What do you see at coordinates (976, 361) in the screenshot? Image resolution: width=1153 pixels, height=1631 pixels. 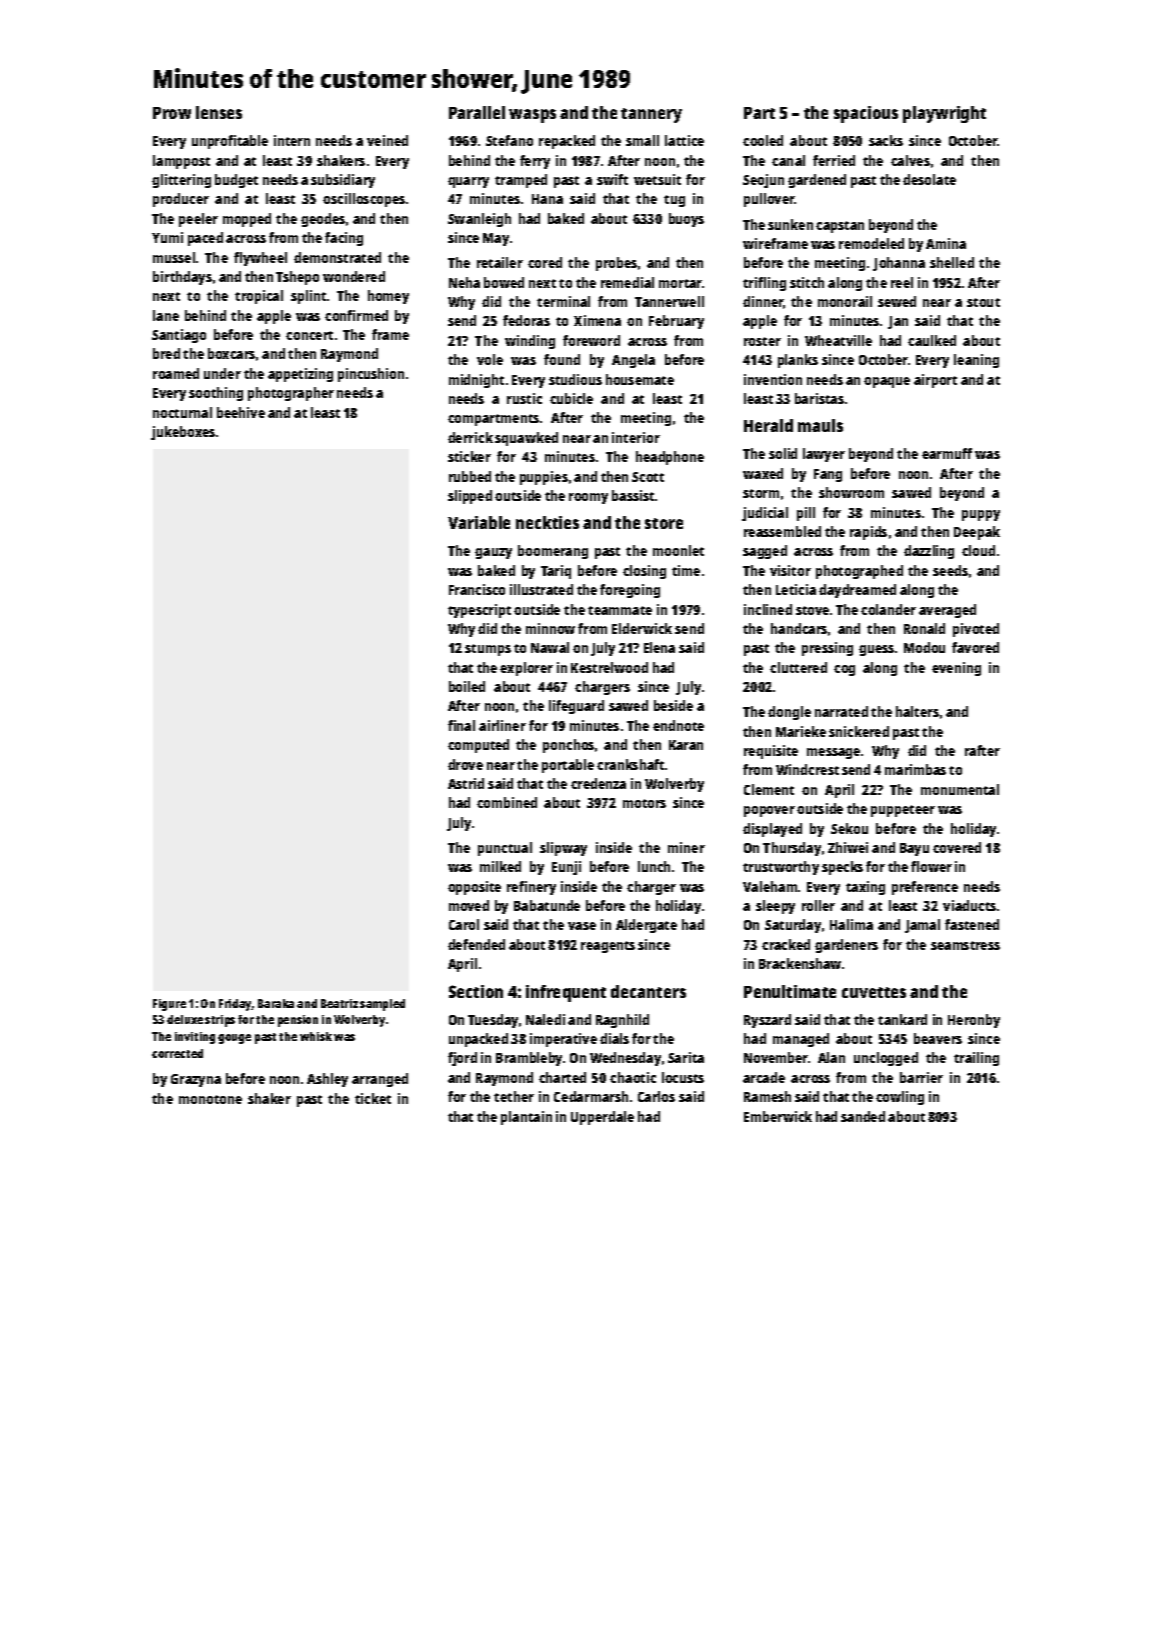 I see `leaning` at bounding box center [976, 361].
